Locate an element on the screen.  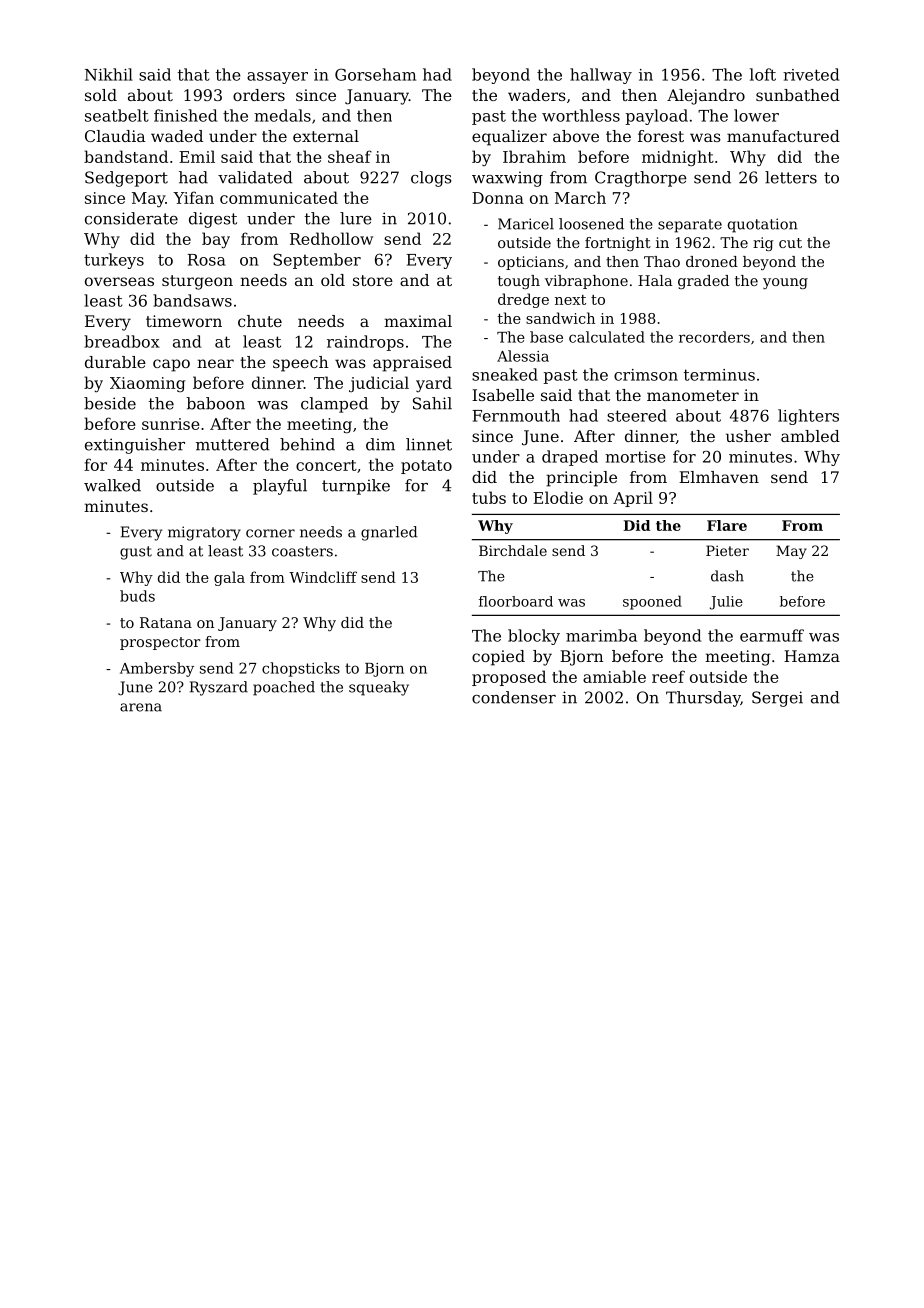
maximal is located at coordinates (418, 321).
